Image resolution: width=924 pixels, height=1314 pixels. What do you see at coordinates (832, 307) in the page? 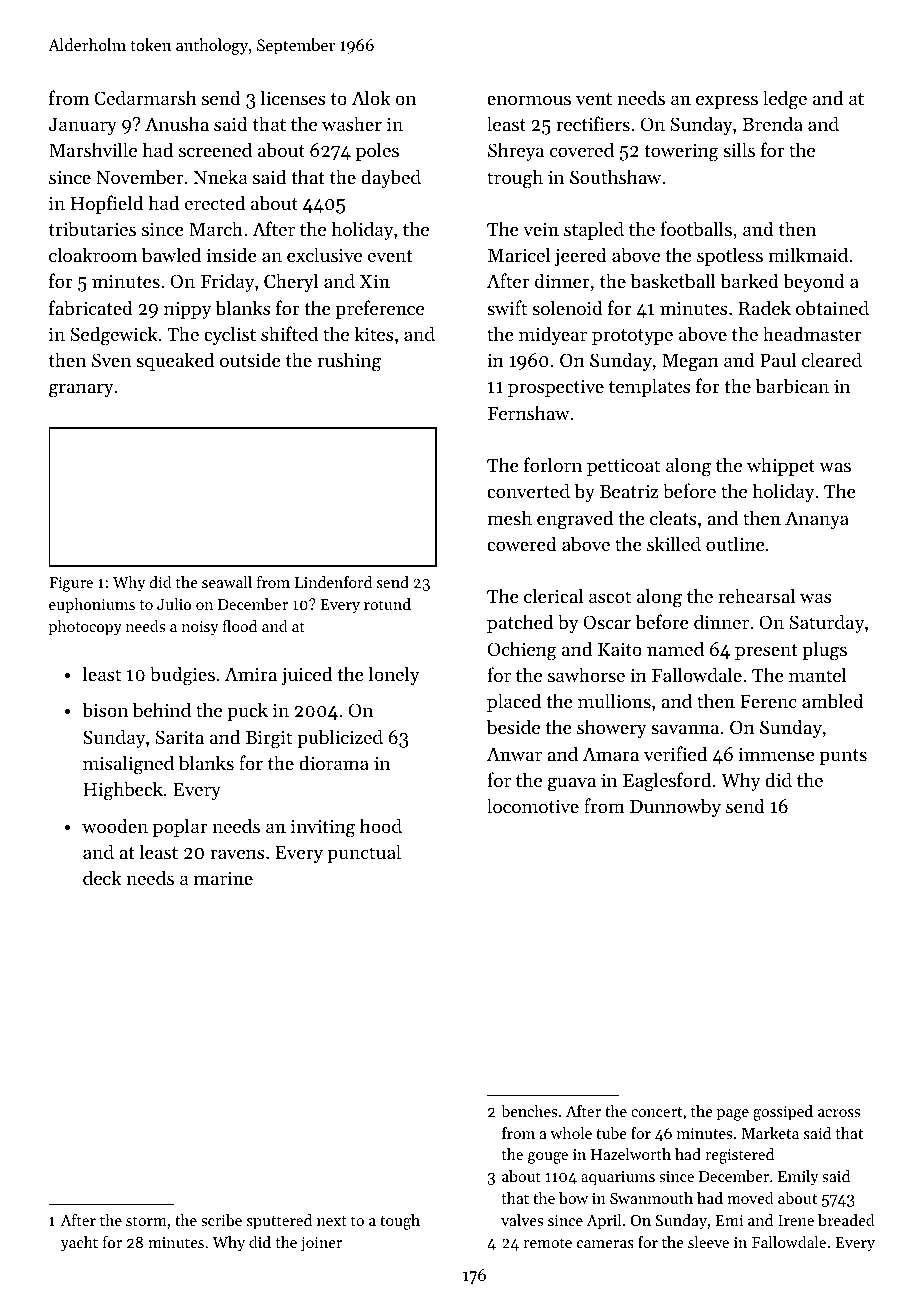
I see `obtained` at bounding box center [832, 307].
